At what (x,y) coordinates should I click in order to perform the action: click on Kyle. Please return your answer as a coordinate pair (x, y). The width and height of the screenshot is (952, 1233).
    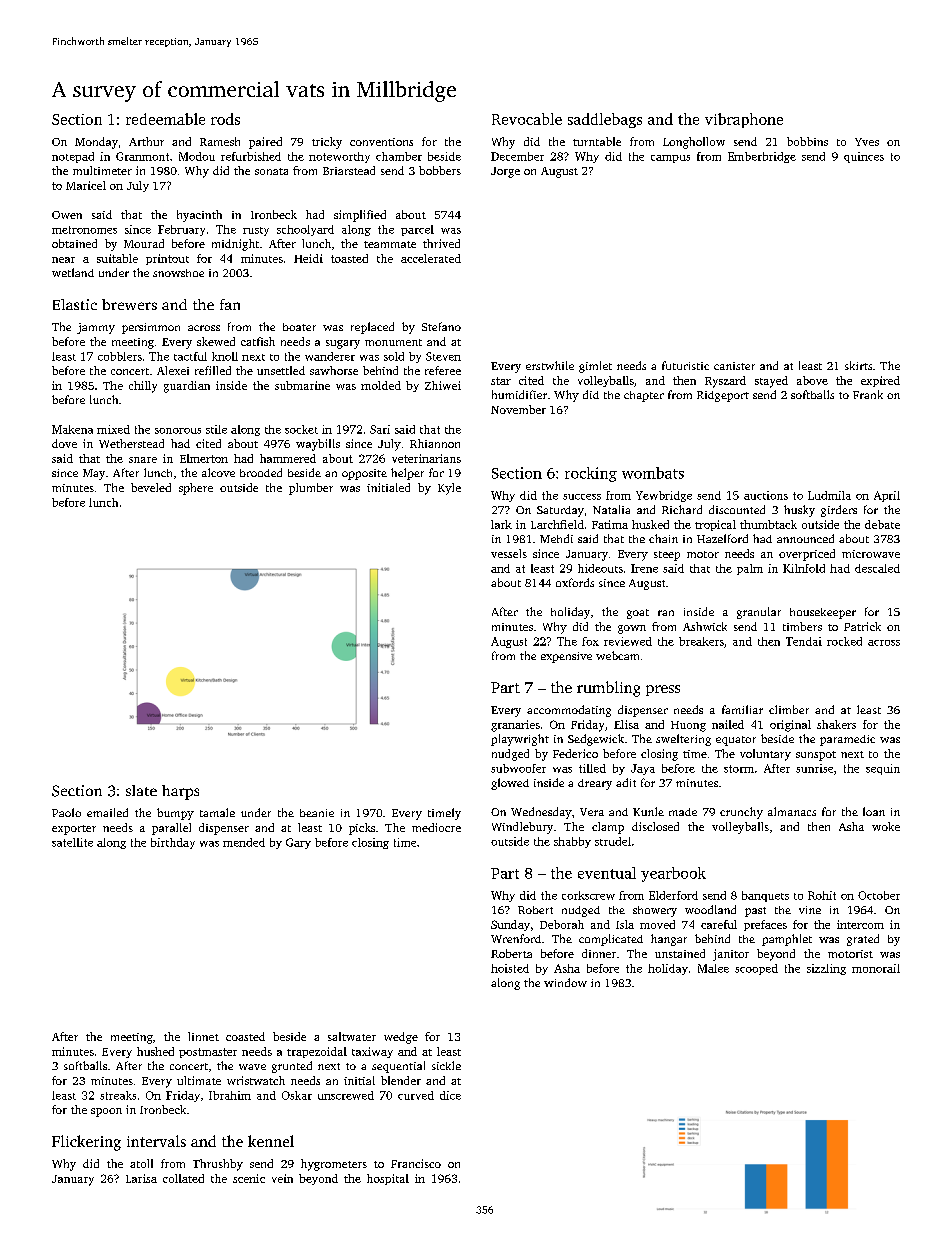
    Looking at the image, I should click on (449, 489).
